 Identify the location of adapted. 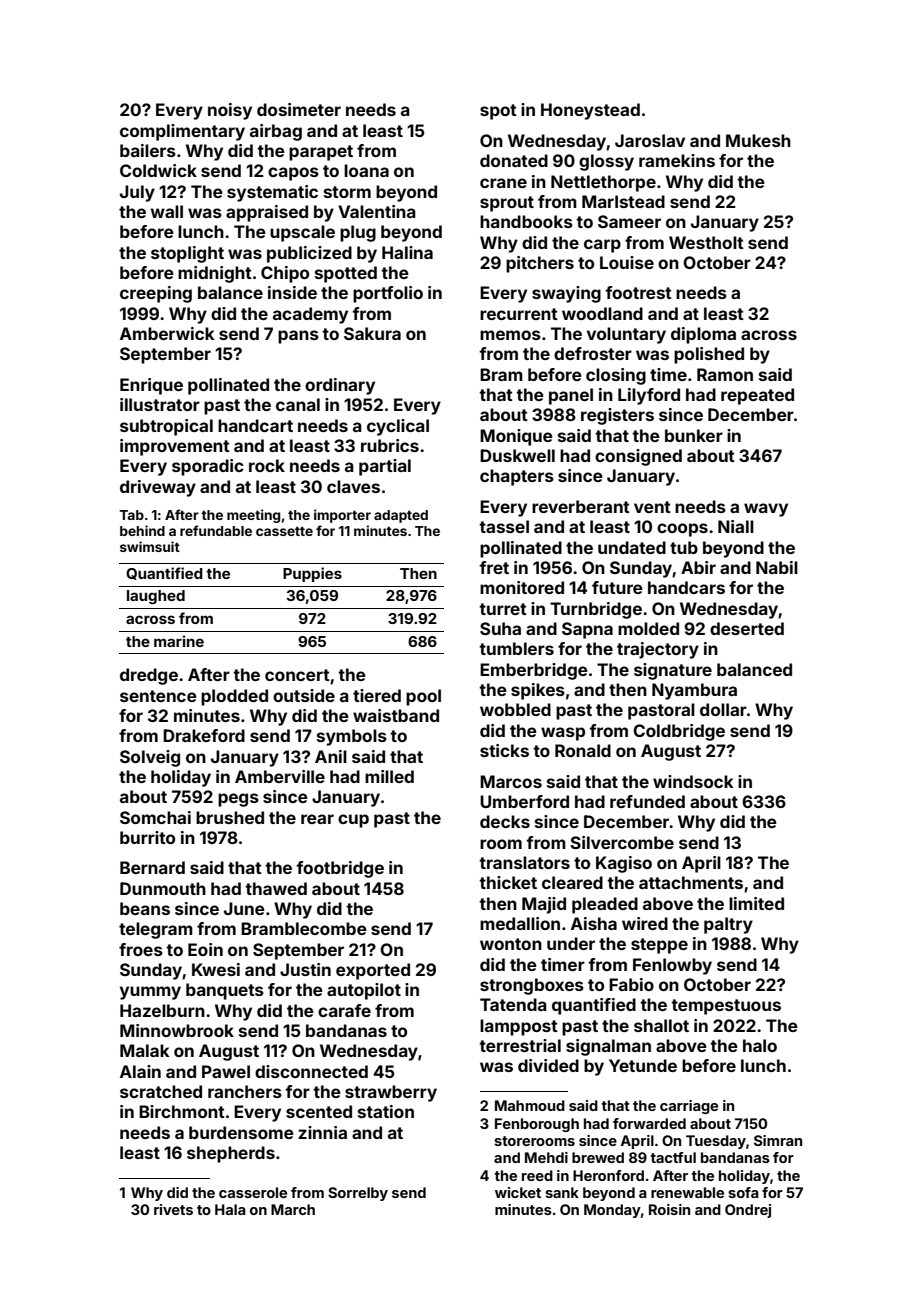
(401, 516).
